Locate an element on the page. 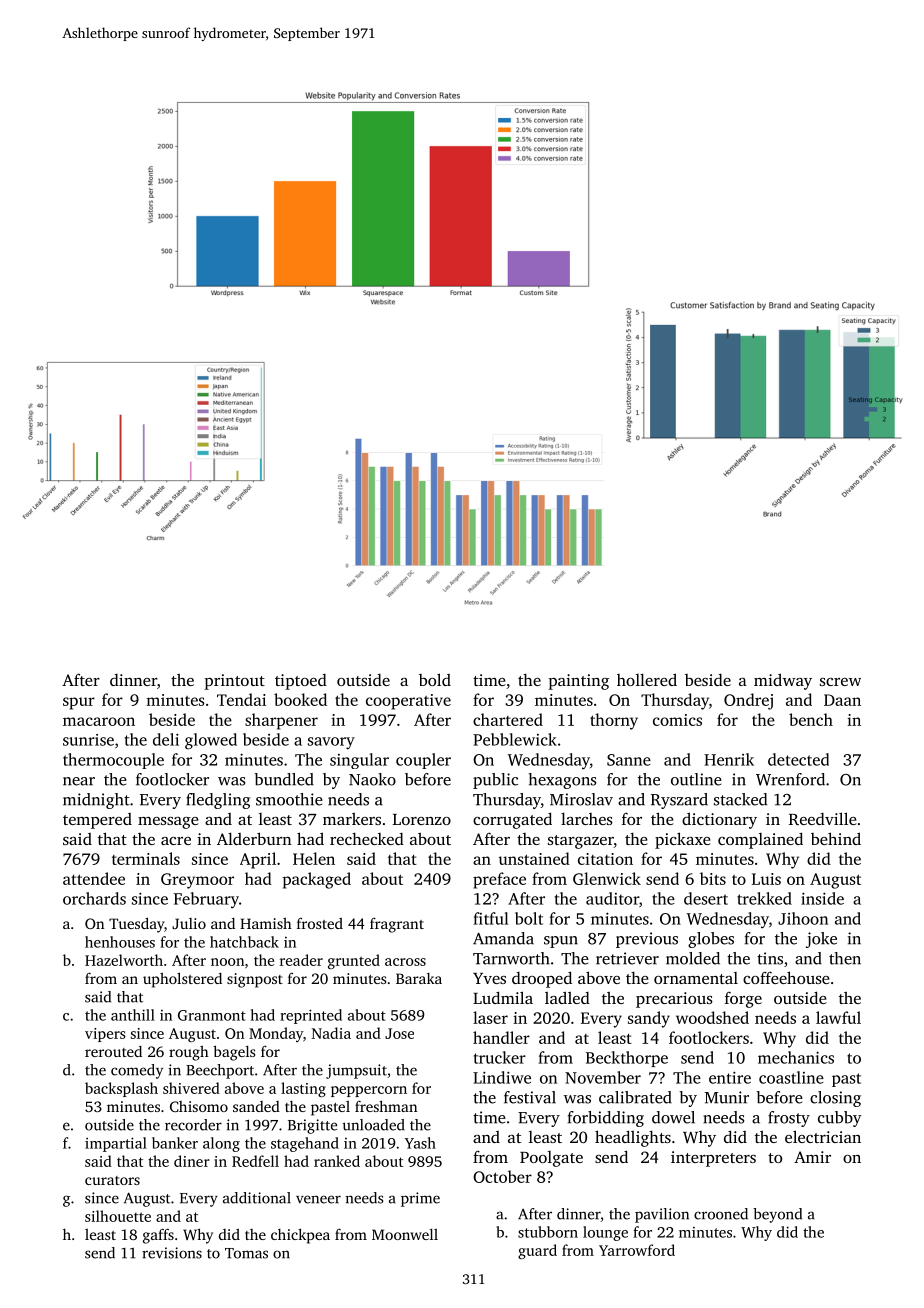 The width and height of the page is (924, 1308). drooped is located at coordinates (542, 979).
